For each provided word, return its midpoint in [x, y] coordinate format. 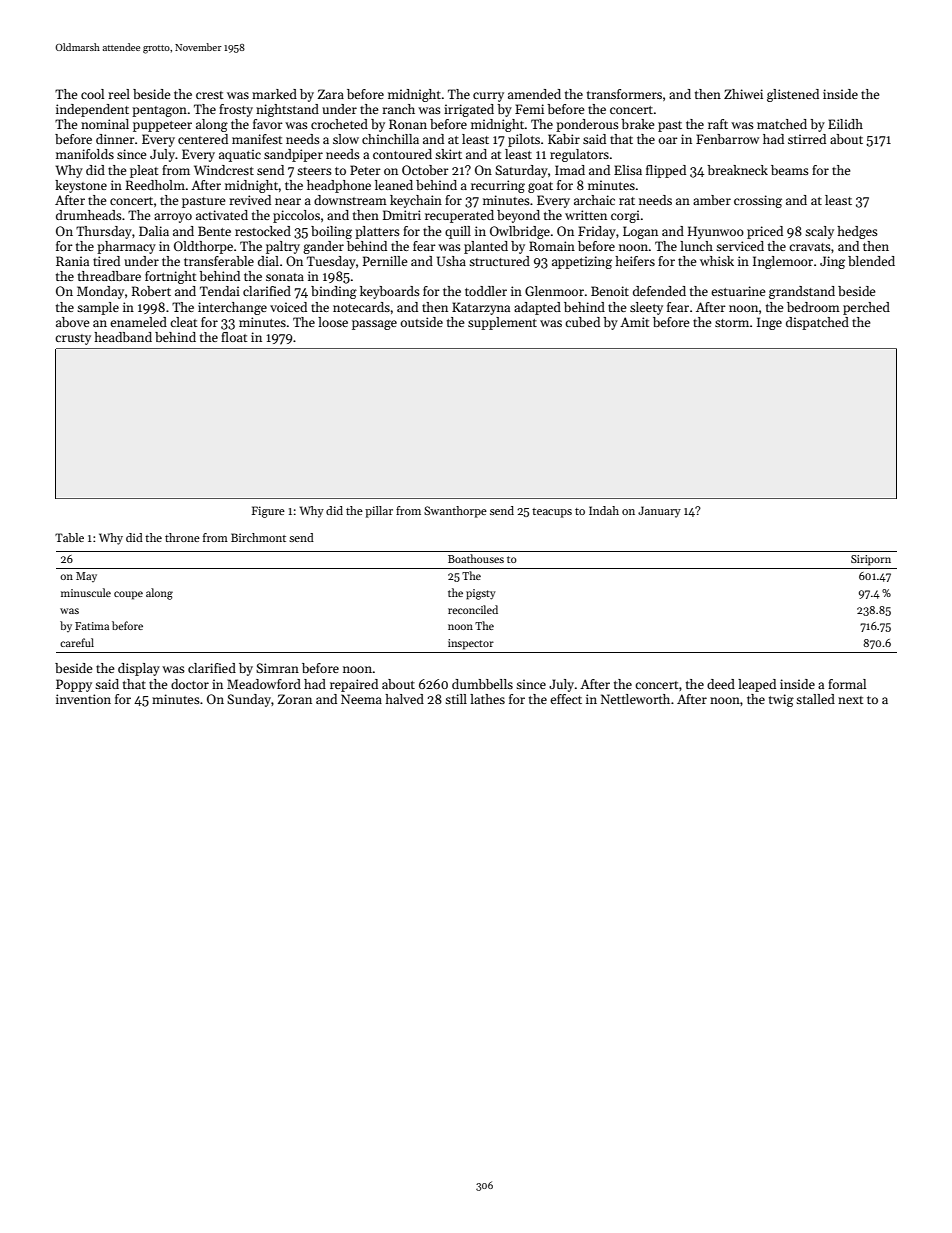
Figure [268, 512]
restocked [263, 231]
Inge [769, 323]
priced [765, 232]
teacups [552, 513]
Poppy [74, 685]
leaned [394, 185]
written [586, 215]
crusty [73, 339]
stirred [807, 139]
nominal [105, 124]
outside [422, 322]
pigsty [481, 594]
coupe [128, 595]
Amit [635, 322]
